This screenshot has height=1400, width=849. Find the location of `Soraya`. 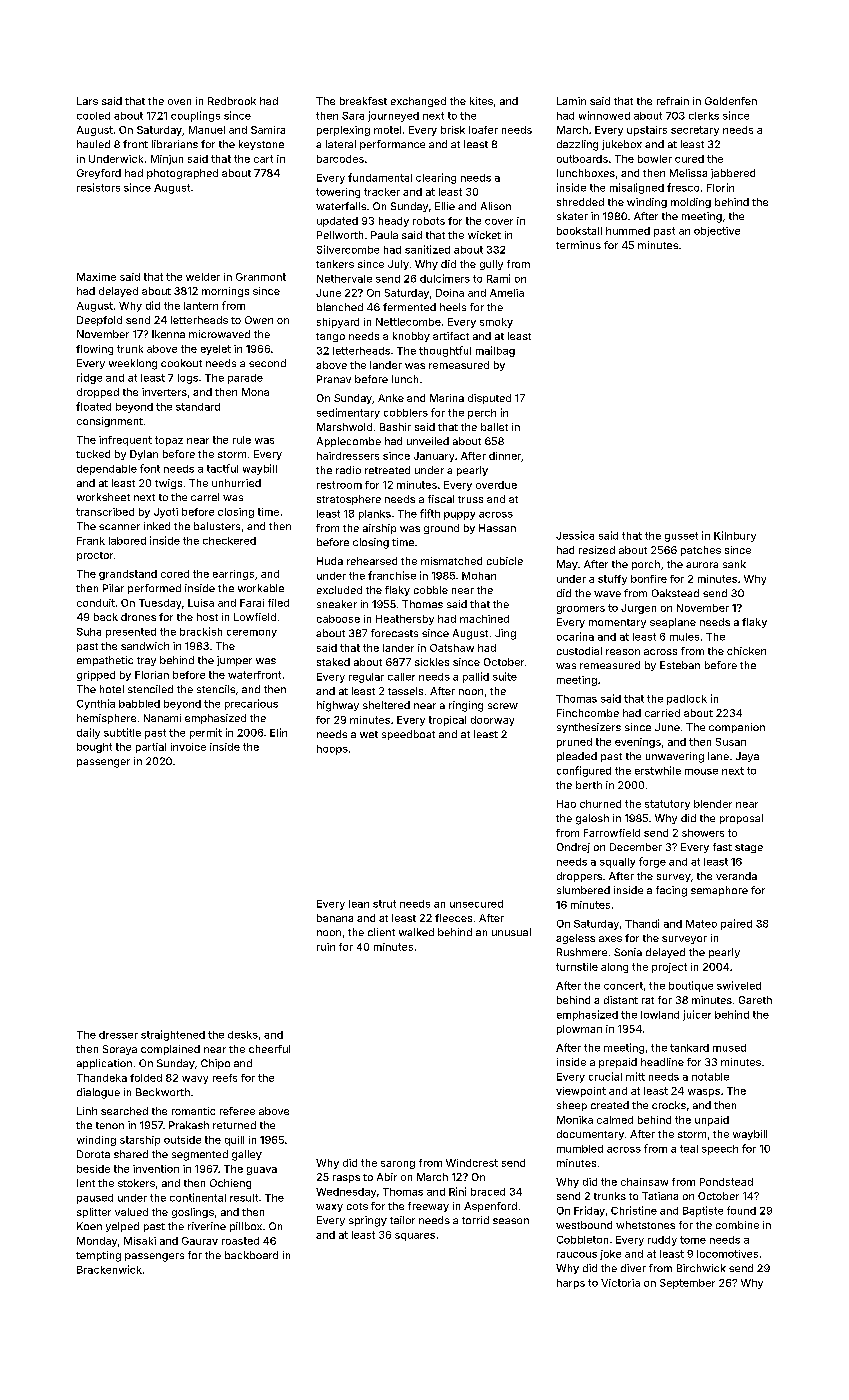

Soraya is located at coordinates (120, 1050).
